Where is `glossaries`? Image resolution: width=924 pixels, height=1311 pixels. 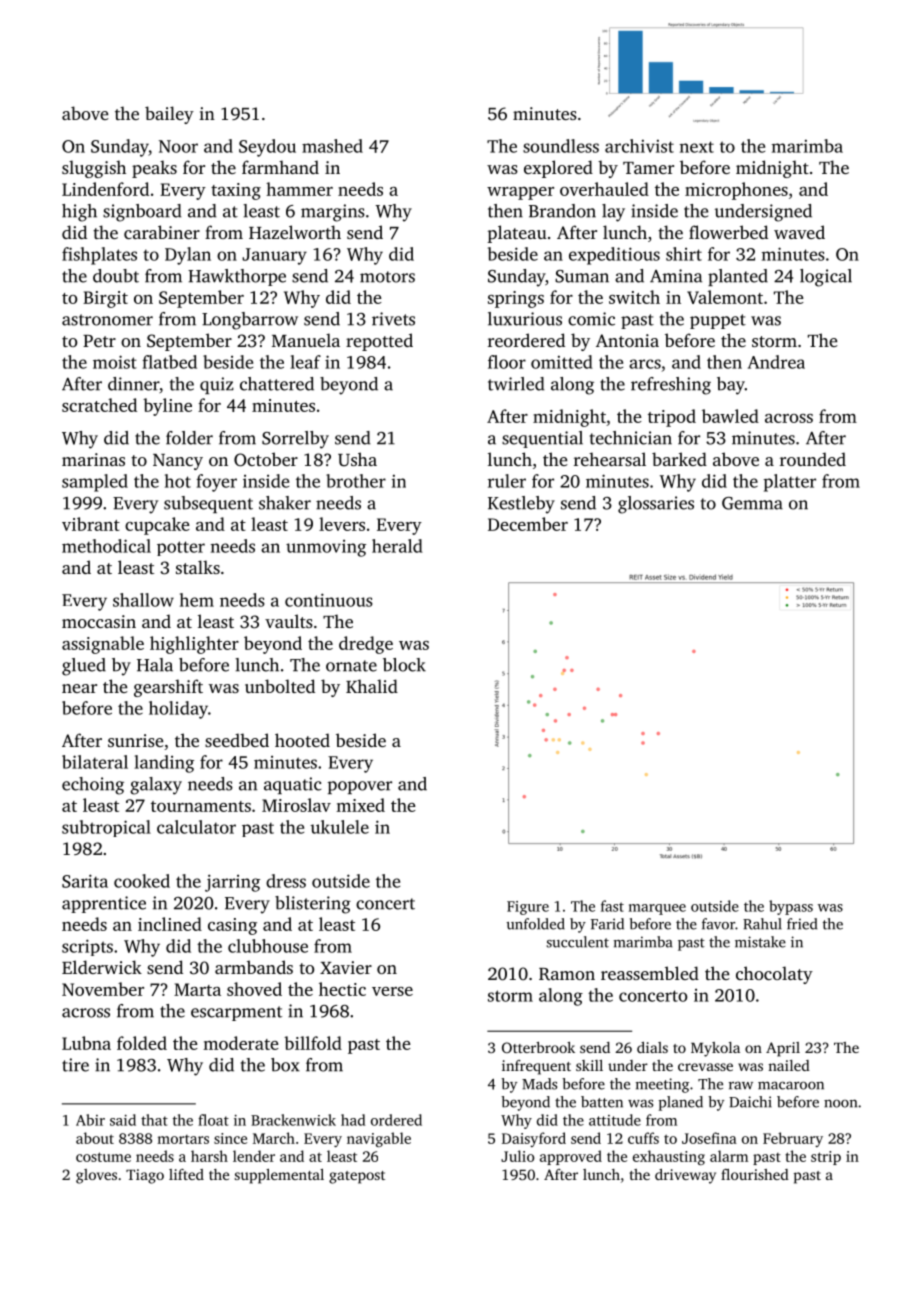
glossaries is located at coordinates (656, 505).
